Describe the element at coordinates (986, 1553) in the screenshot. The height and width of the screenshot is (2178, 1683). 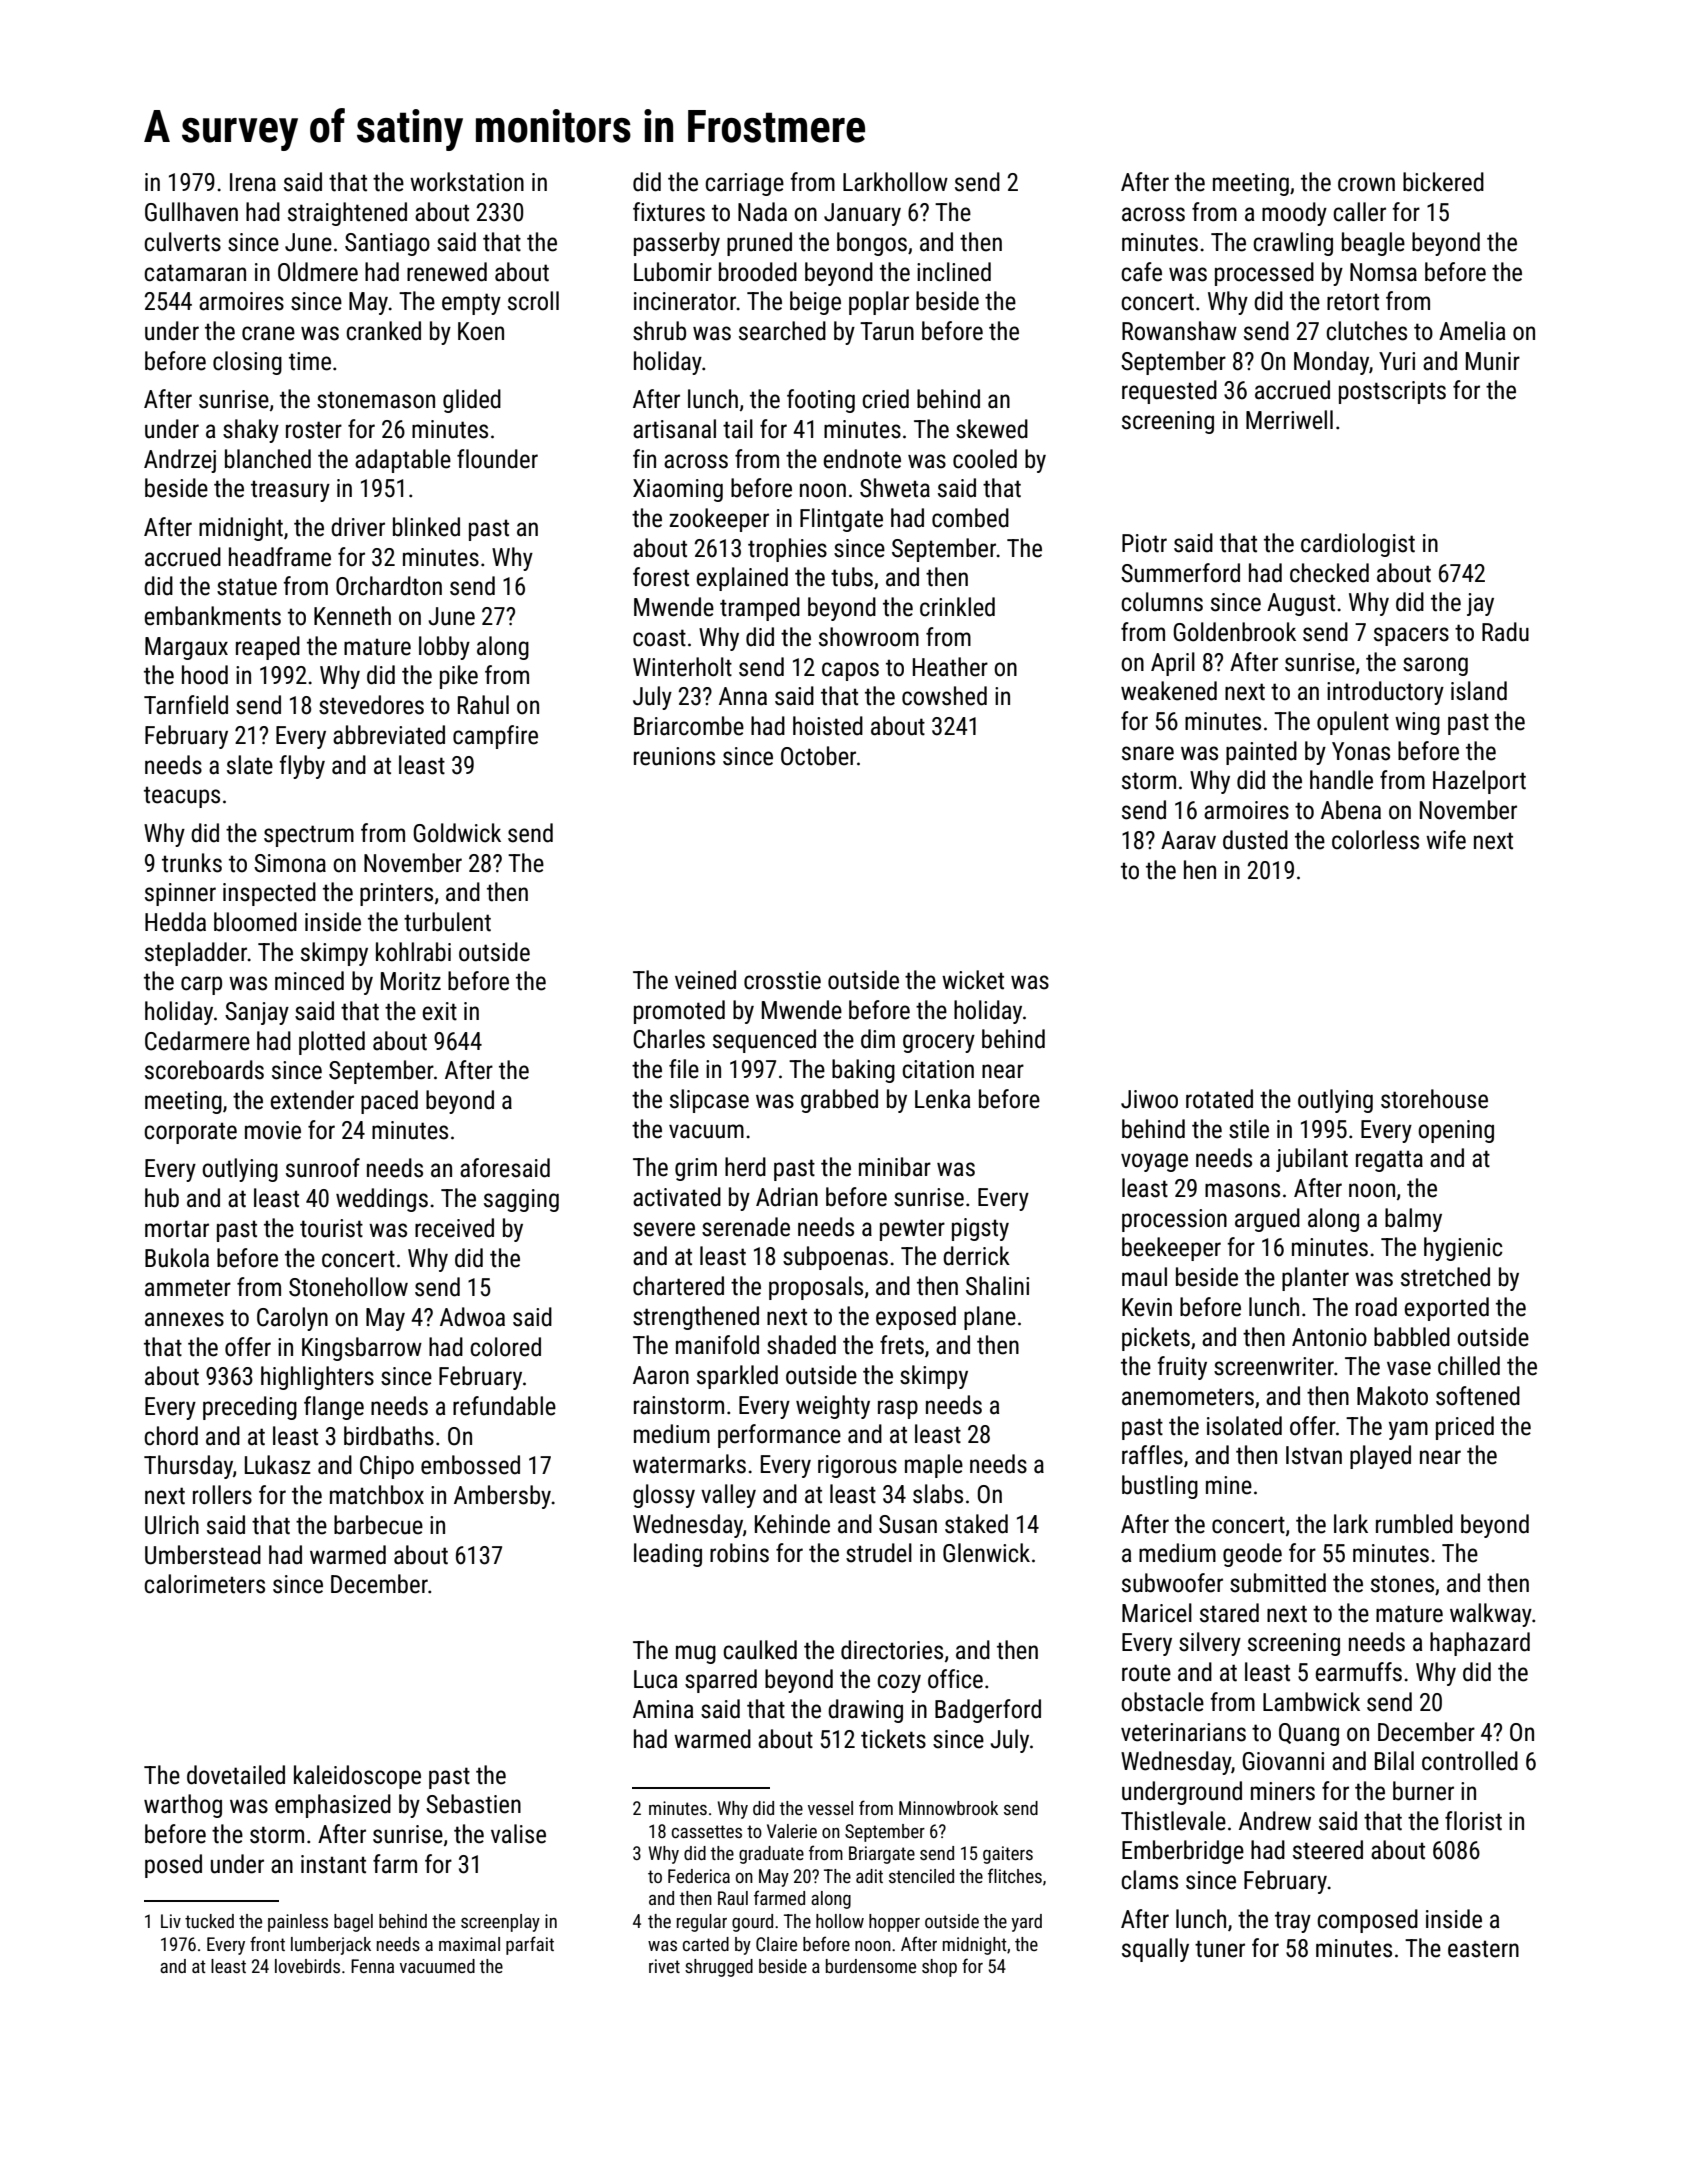
I see `Glenwick` at that location.
